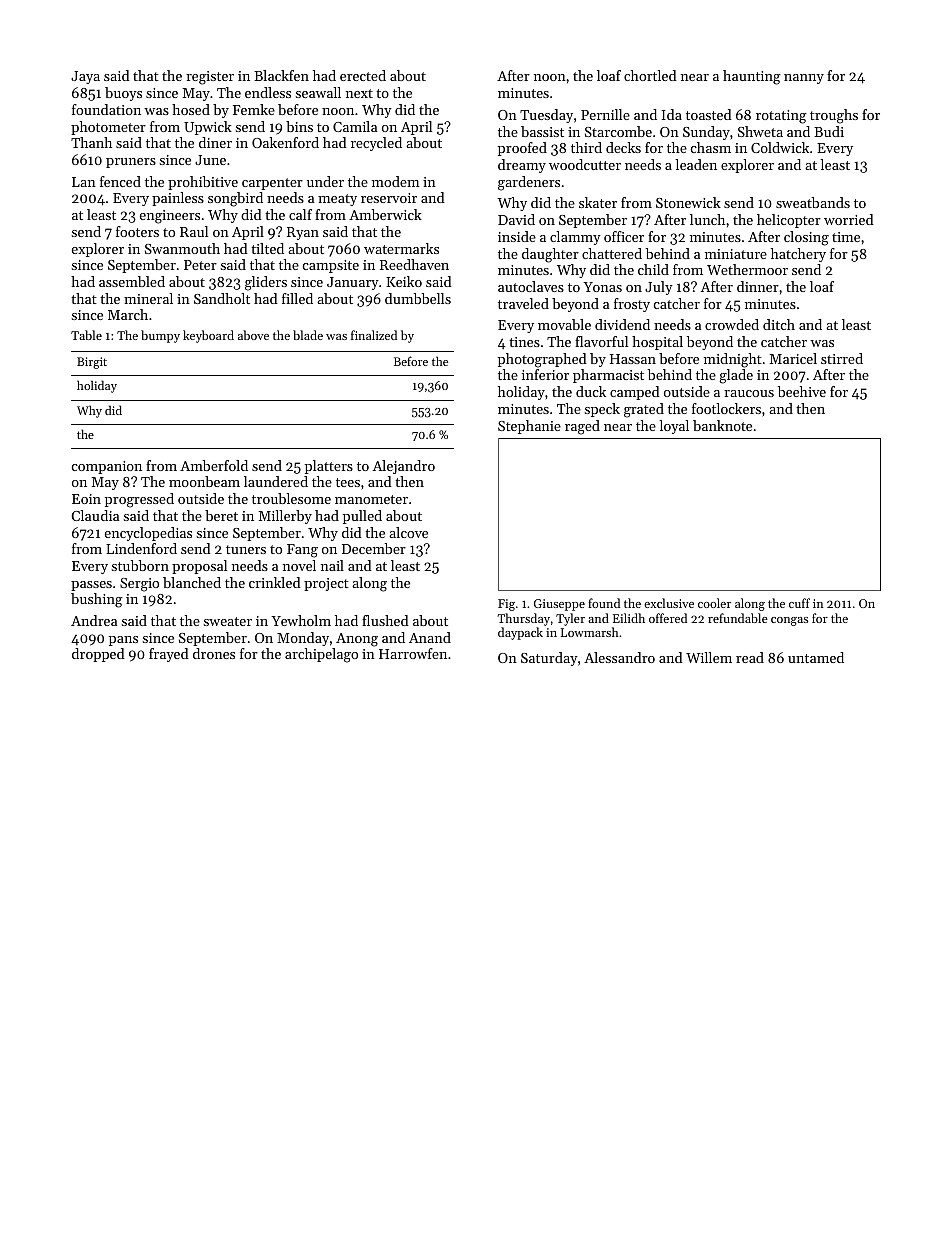 The height and width of the screenshot is (1233, 952). What do you see at coordinates (559, 605) in the screenshot?
I see `Giuseppe` at bounding box center [559, 605].
